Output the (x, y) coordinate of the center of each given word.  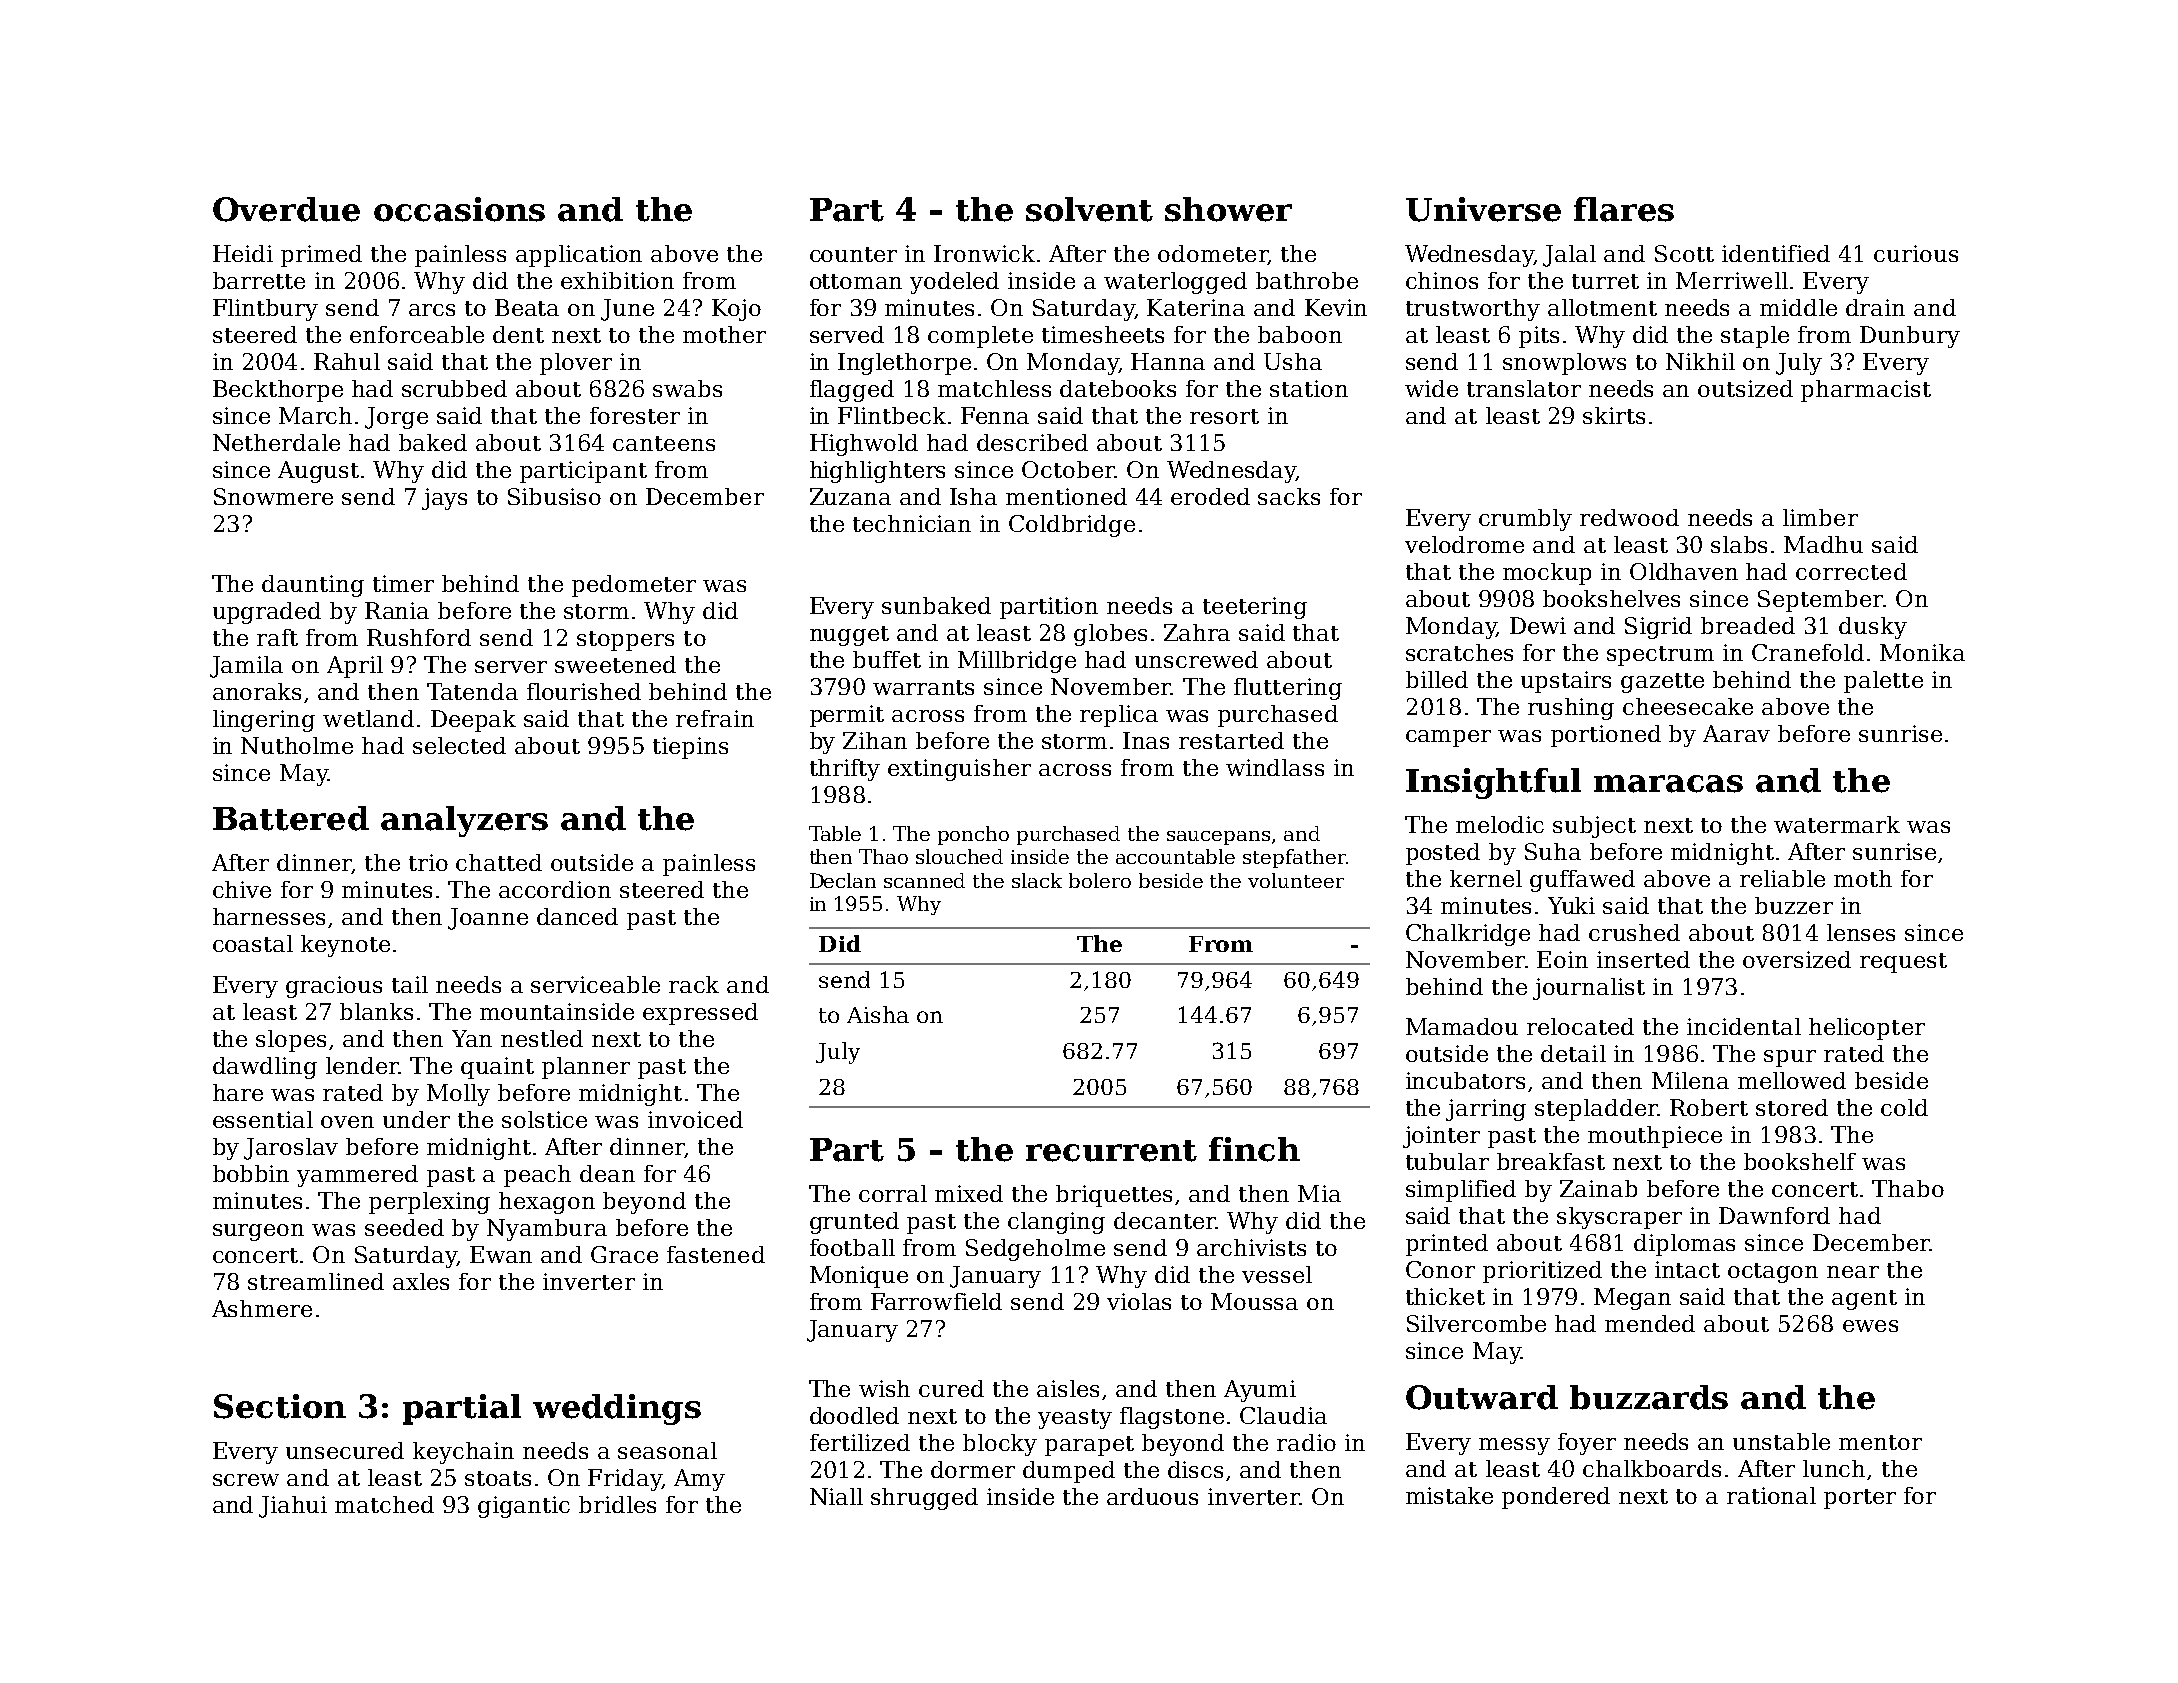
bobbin (251, 1173)
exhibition (617, 280)
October (1068, 469)
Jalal (1569, 256)
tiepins (690, 748)
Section (280, 1406)
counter (853, 254)
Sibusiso (554, 496)
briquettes (1114, 1196)
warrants (923, 687)
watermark (1837, 824)
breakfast (1551, 1161)
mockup (1547, 574)
